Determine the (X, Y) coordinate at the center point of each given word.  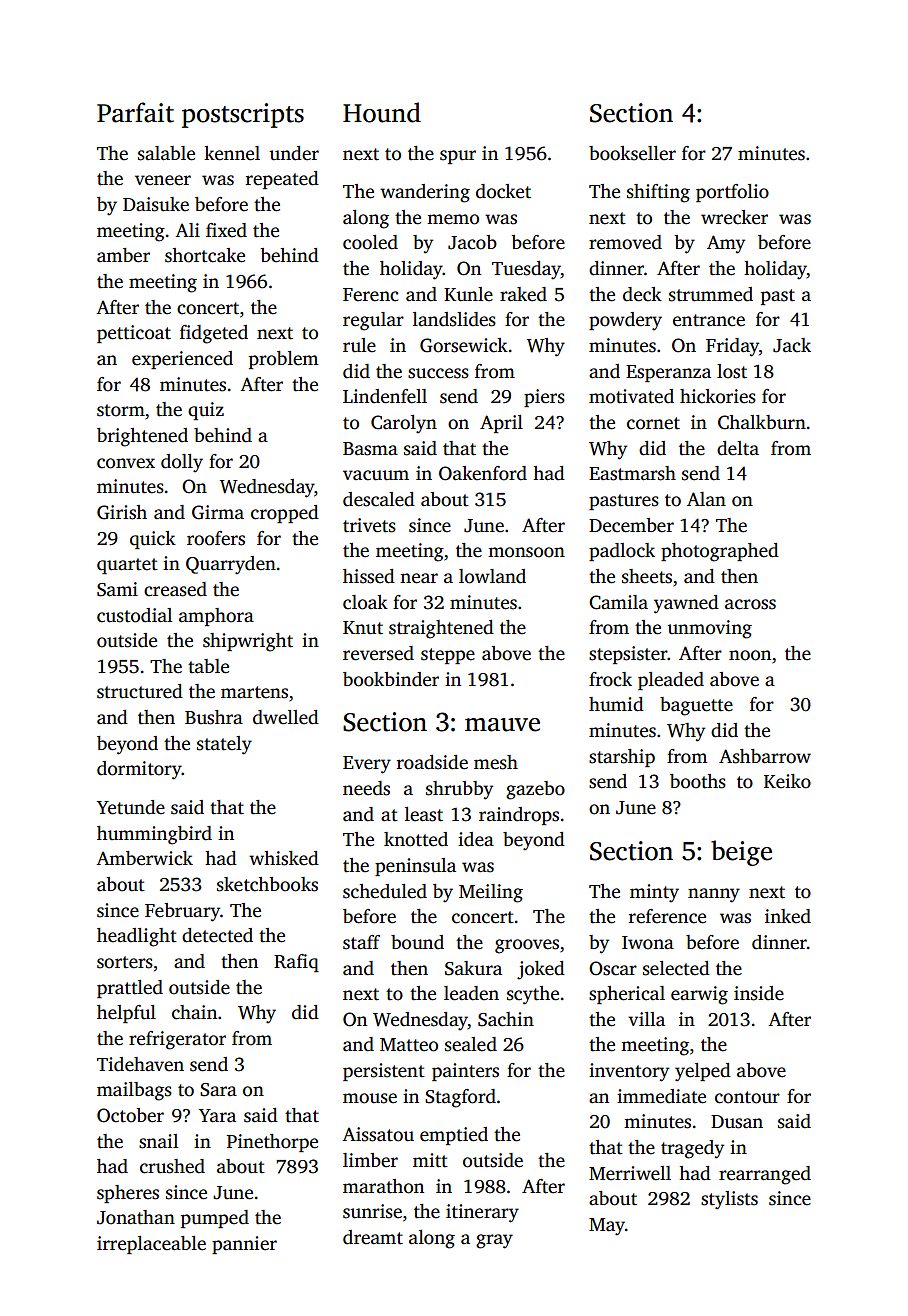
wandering (425, 193)
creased (175, 589)
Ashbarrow (765, 756)
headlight (137, 937)
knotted (416, 839)
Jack (792, 345)
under (294, 153)
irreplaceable (151, 1245)
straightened (441, 629)
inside (759, 993)
